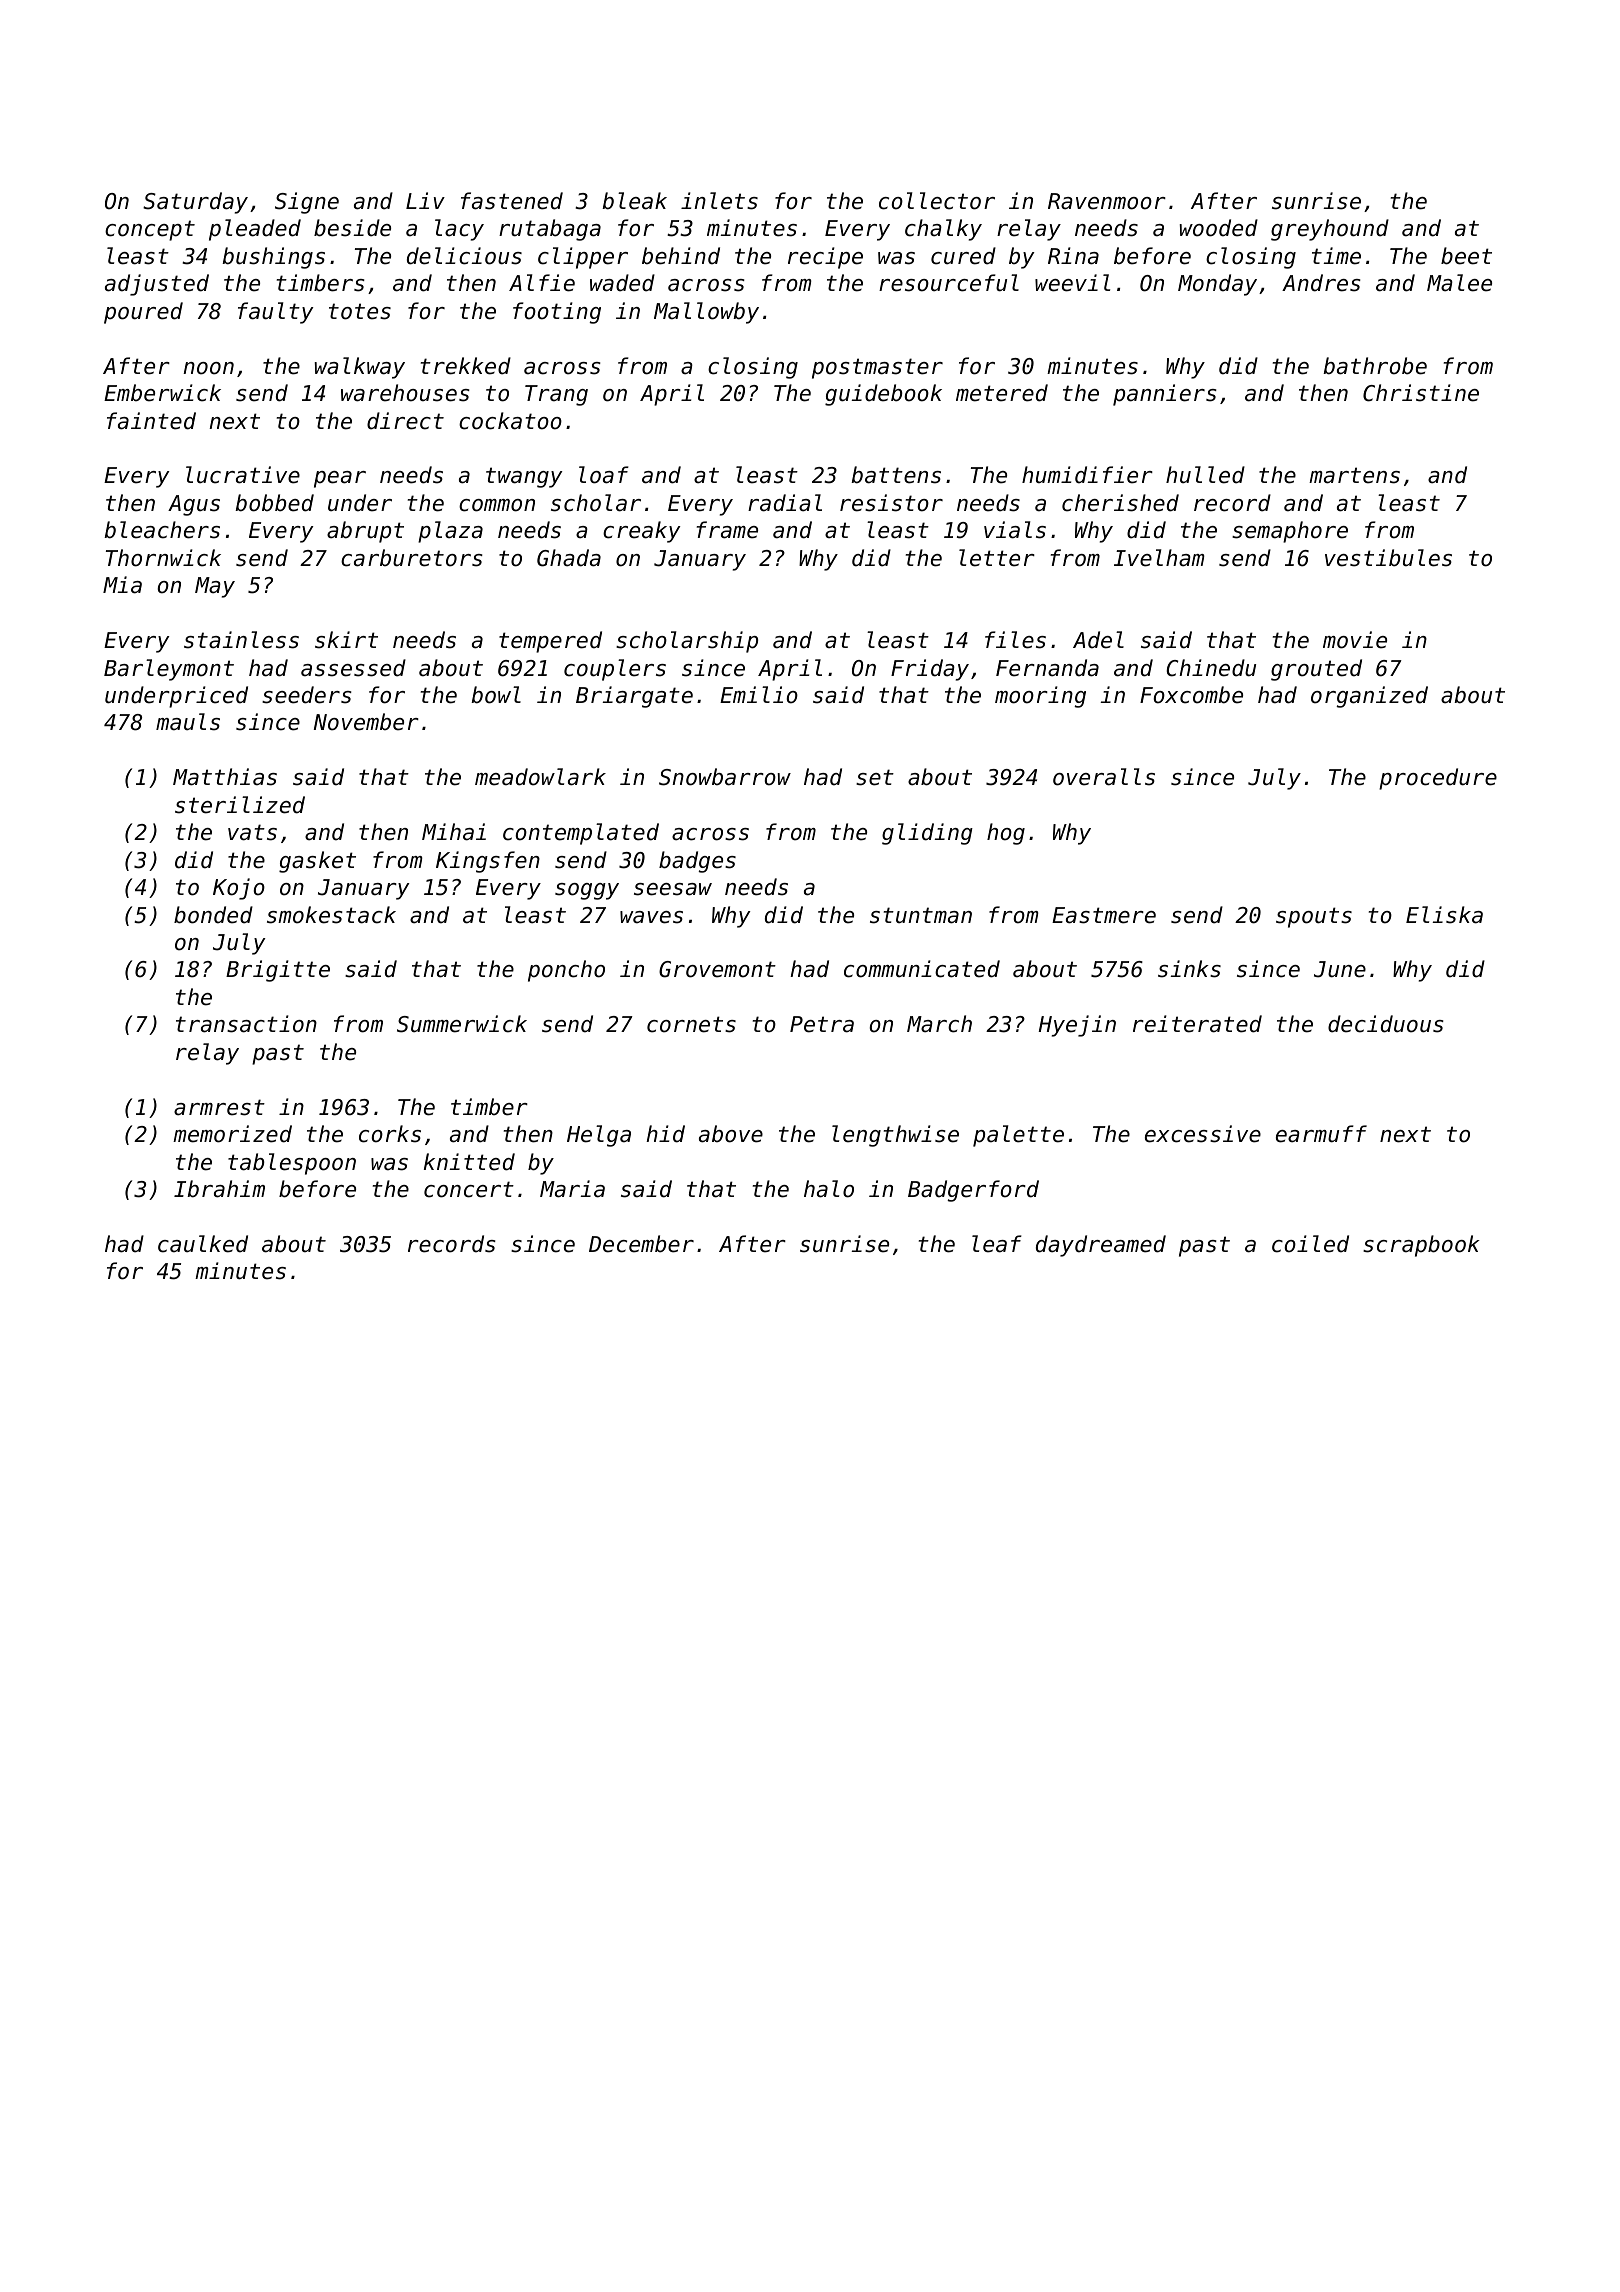 The image size is (1620, 2292). Describe the element at coordinates (949, 283) in the screenshot. I see `resourceful` at that location.
